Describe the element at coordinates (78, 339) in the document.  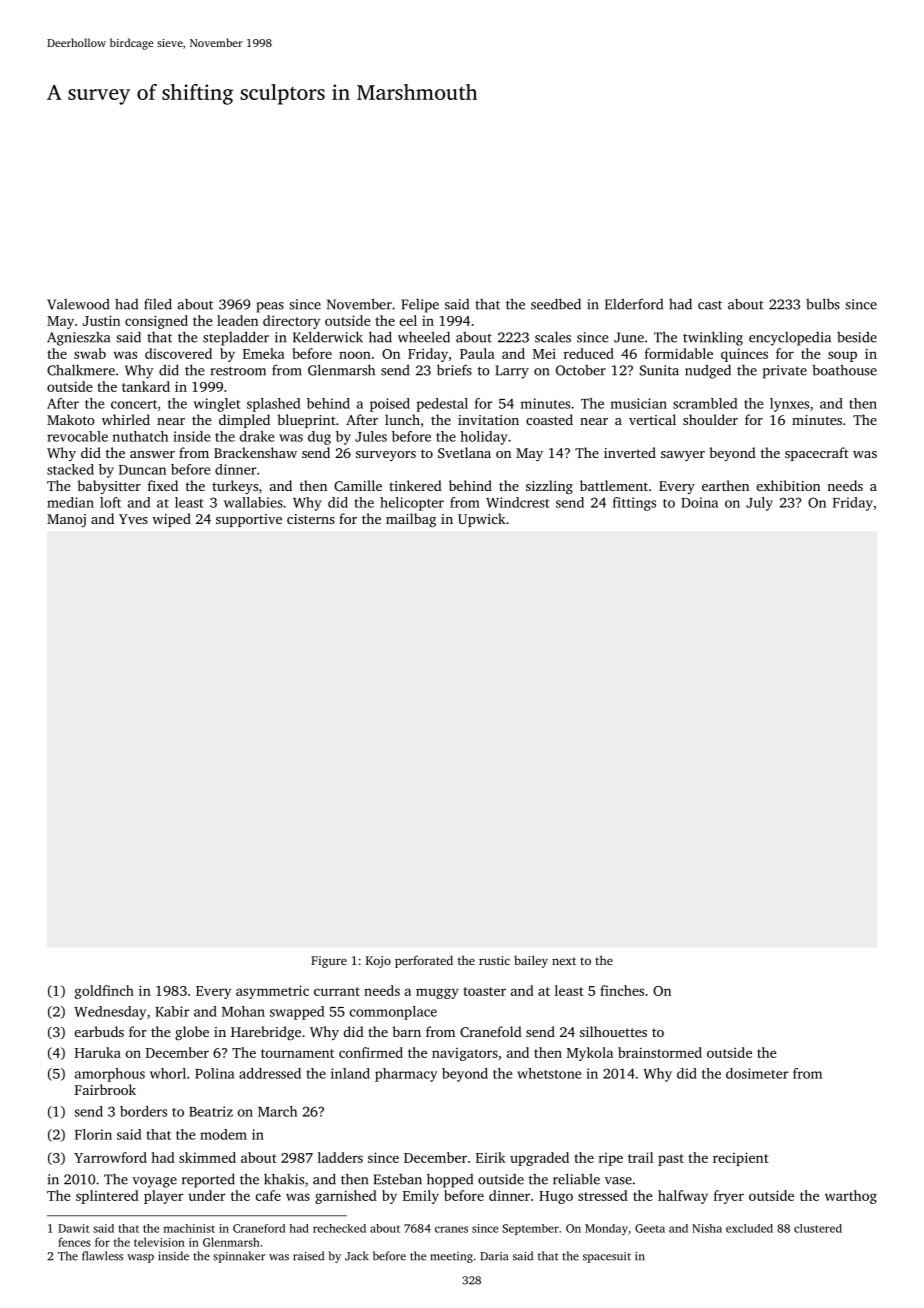
I see `Agnieszka` at that location.
